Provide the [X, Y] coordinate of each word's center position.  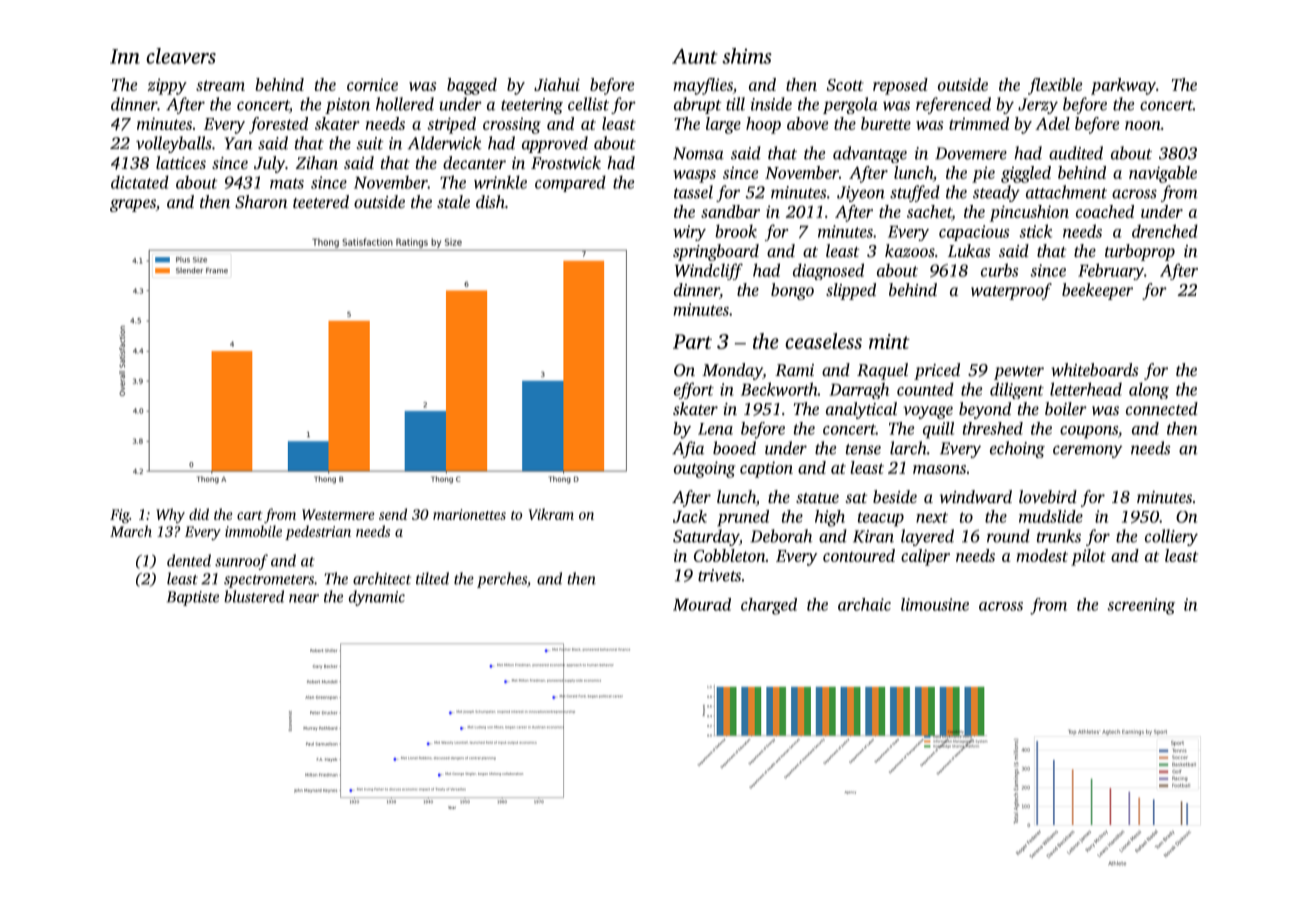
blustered [254, 596]
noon [1143, 125]
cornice [372, 84]
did [199, 514]
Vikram [551, 514]
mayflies [703, 86]
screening [1141, 606]
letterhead [1086, 389]
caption [766, 469]
